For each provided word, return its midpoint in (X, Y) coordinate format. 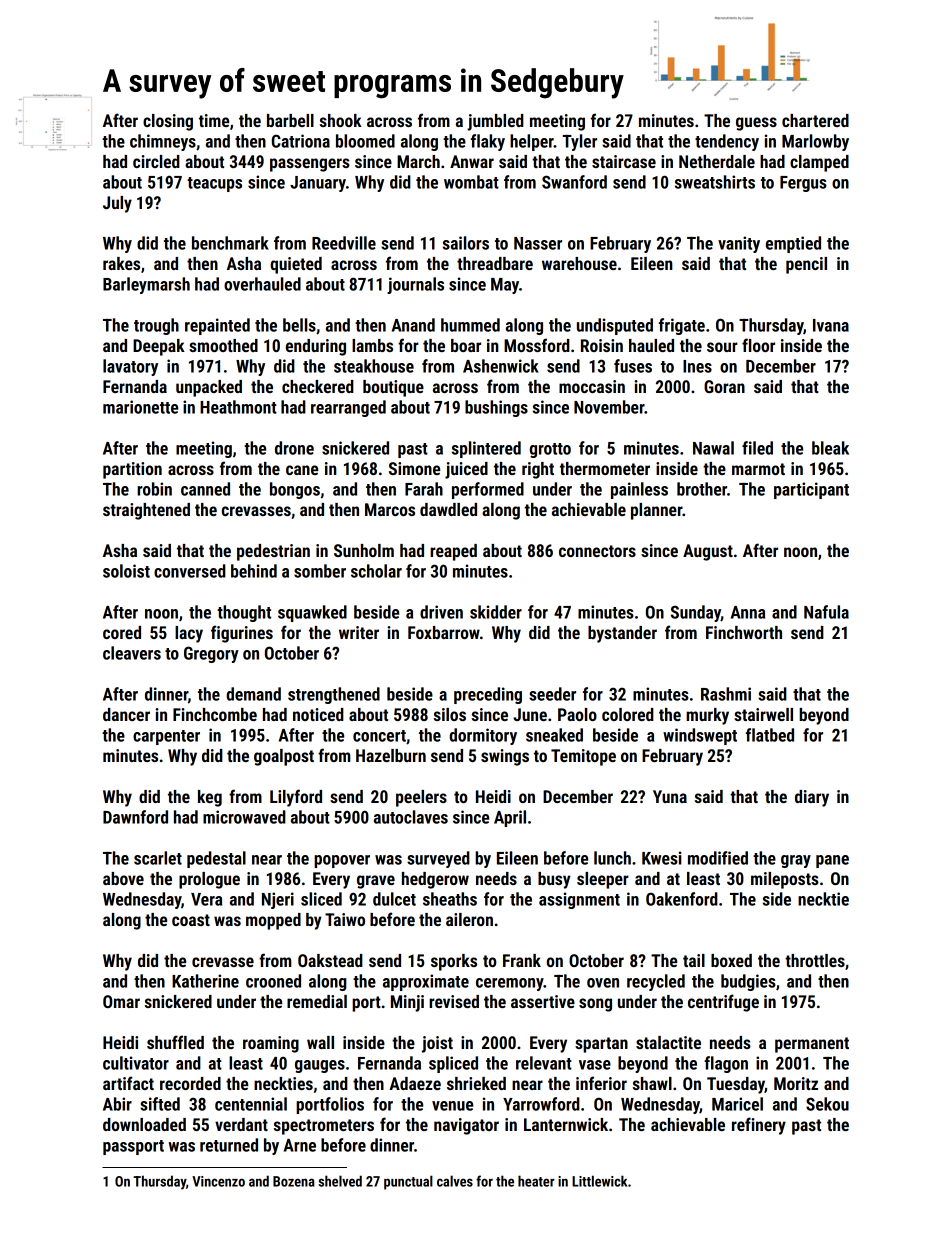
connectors (597, 551)
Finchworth (744, 632)
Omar (121, 1001)
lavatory (130, 367)
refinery (759, 1126)
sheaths (450, 899)
